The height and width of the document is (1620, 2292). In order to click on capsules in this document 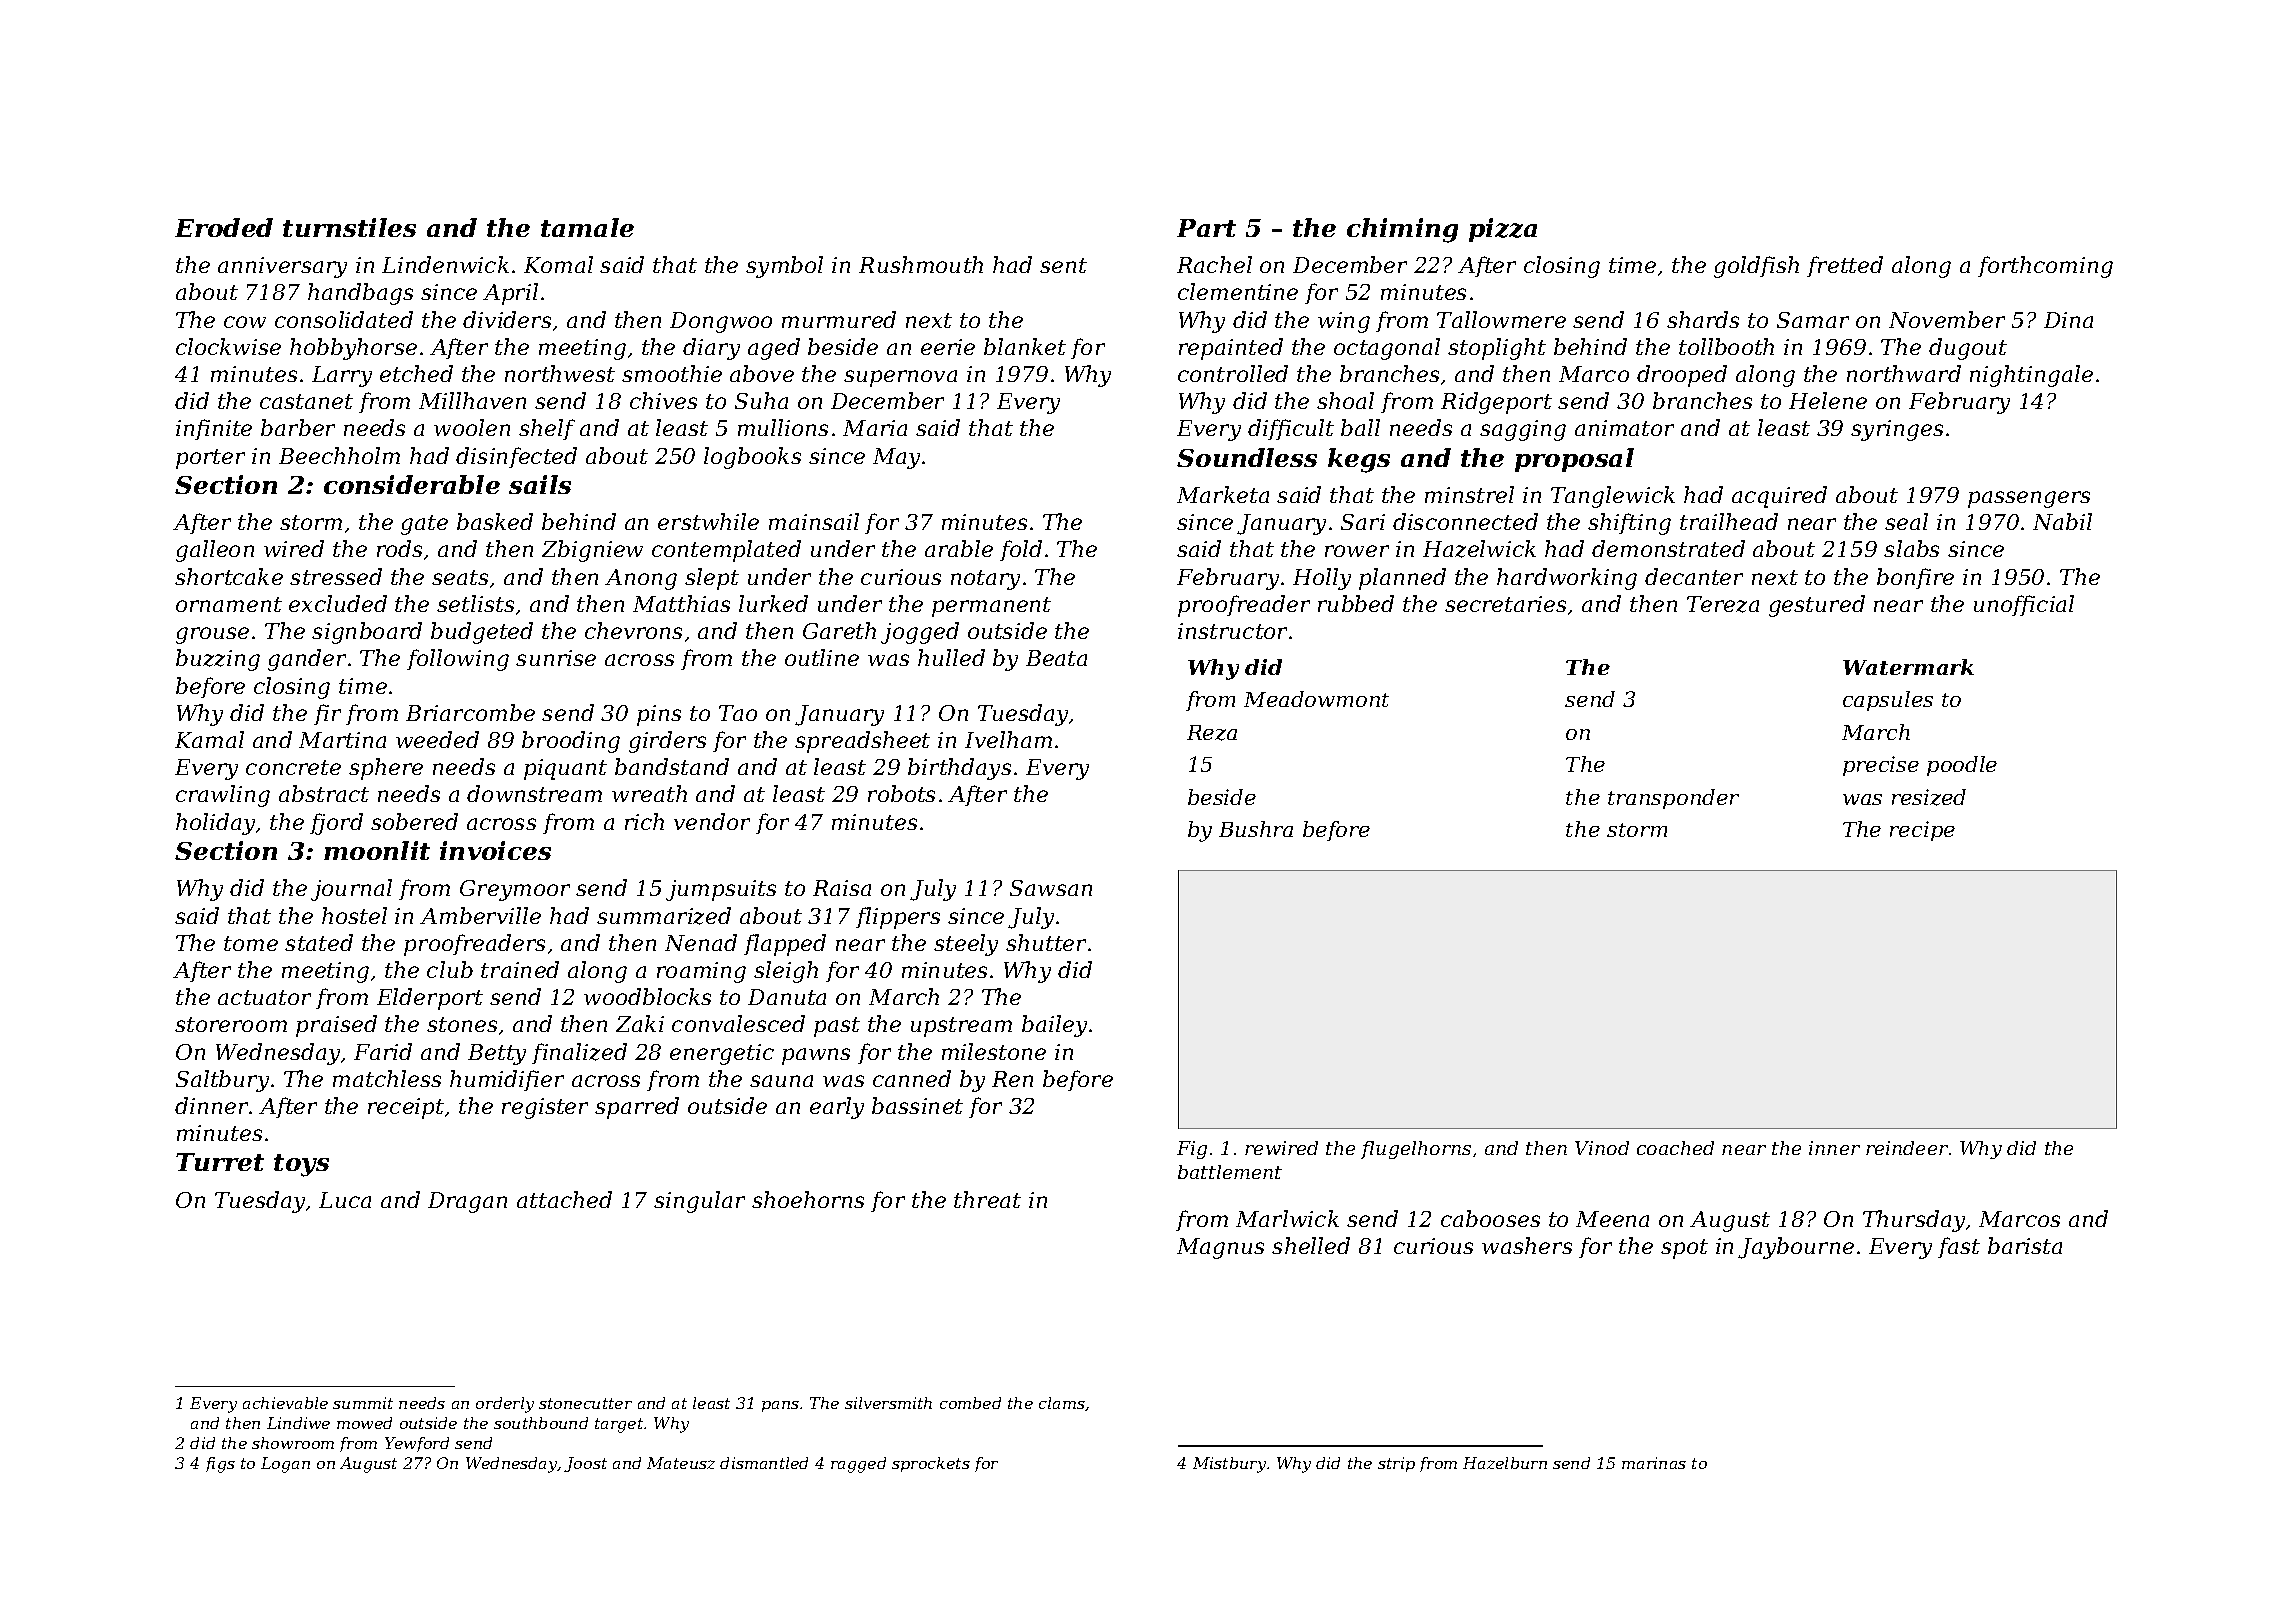, I will do `click(1888, 701)`.
